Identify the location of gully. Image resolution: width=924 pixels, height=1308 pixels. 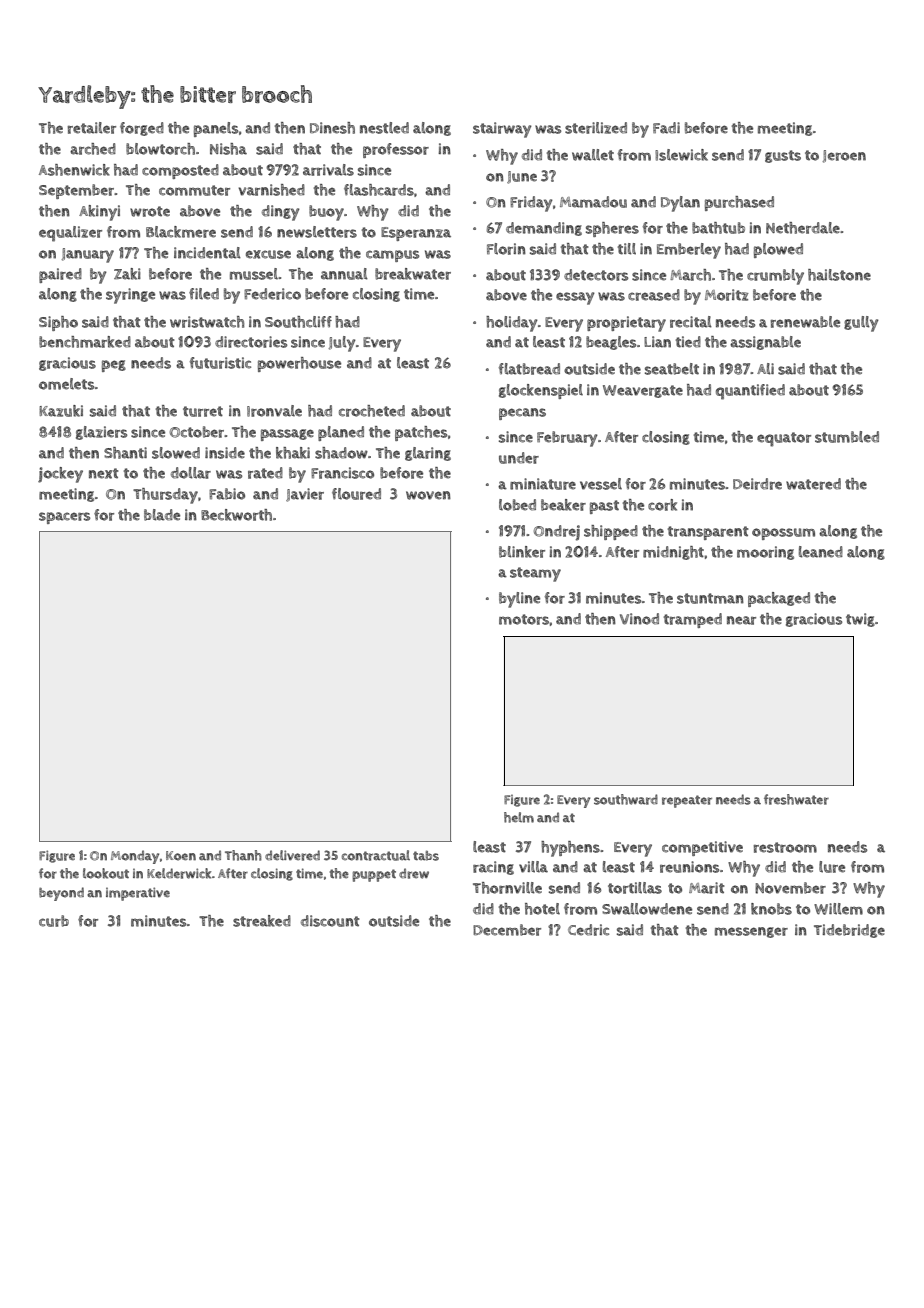
(861, 324).
